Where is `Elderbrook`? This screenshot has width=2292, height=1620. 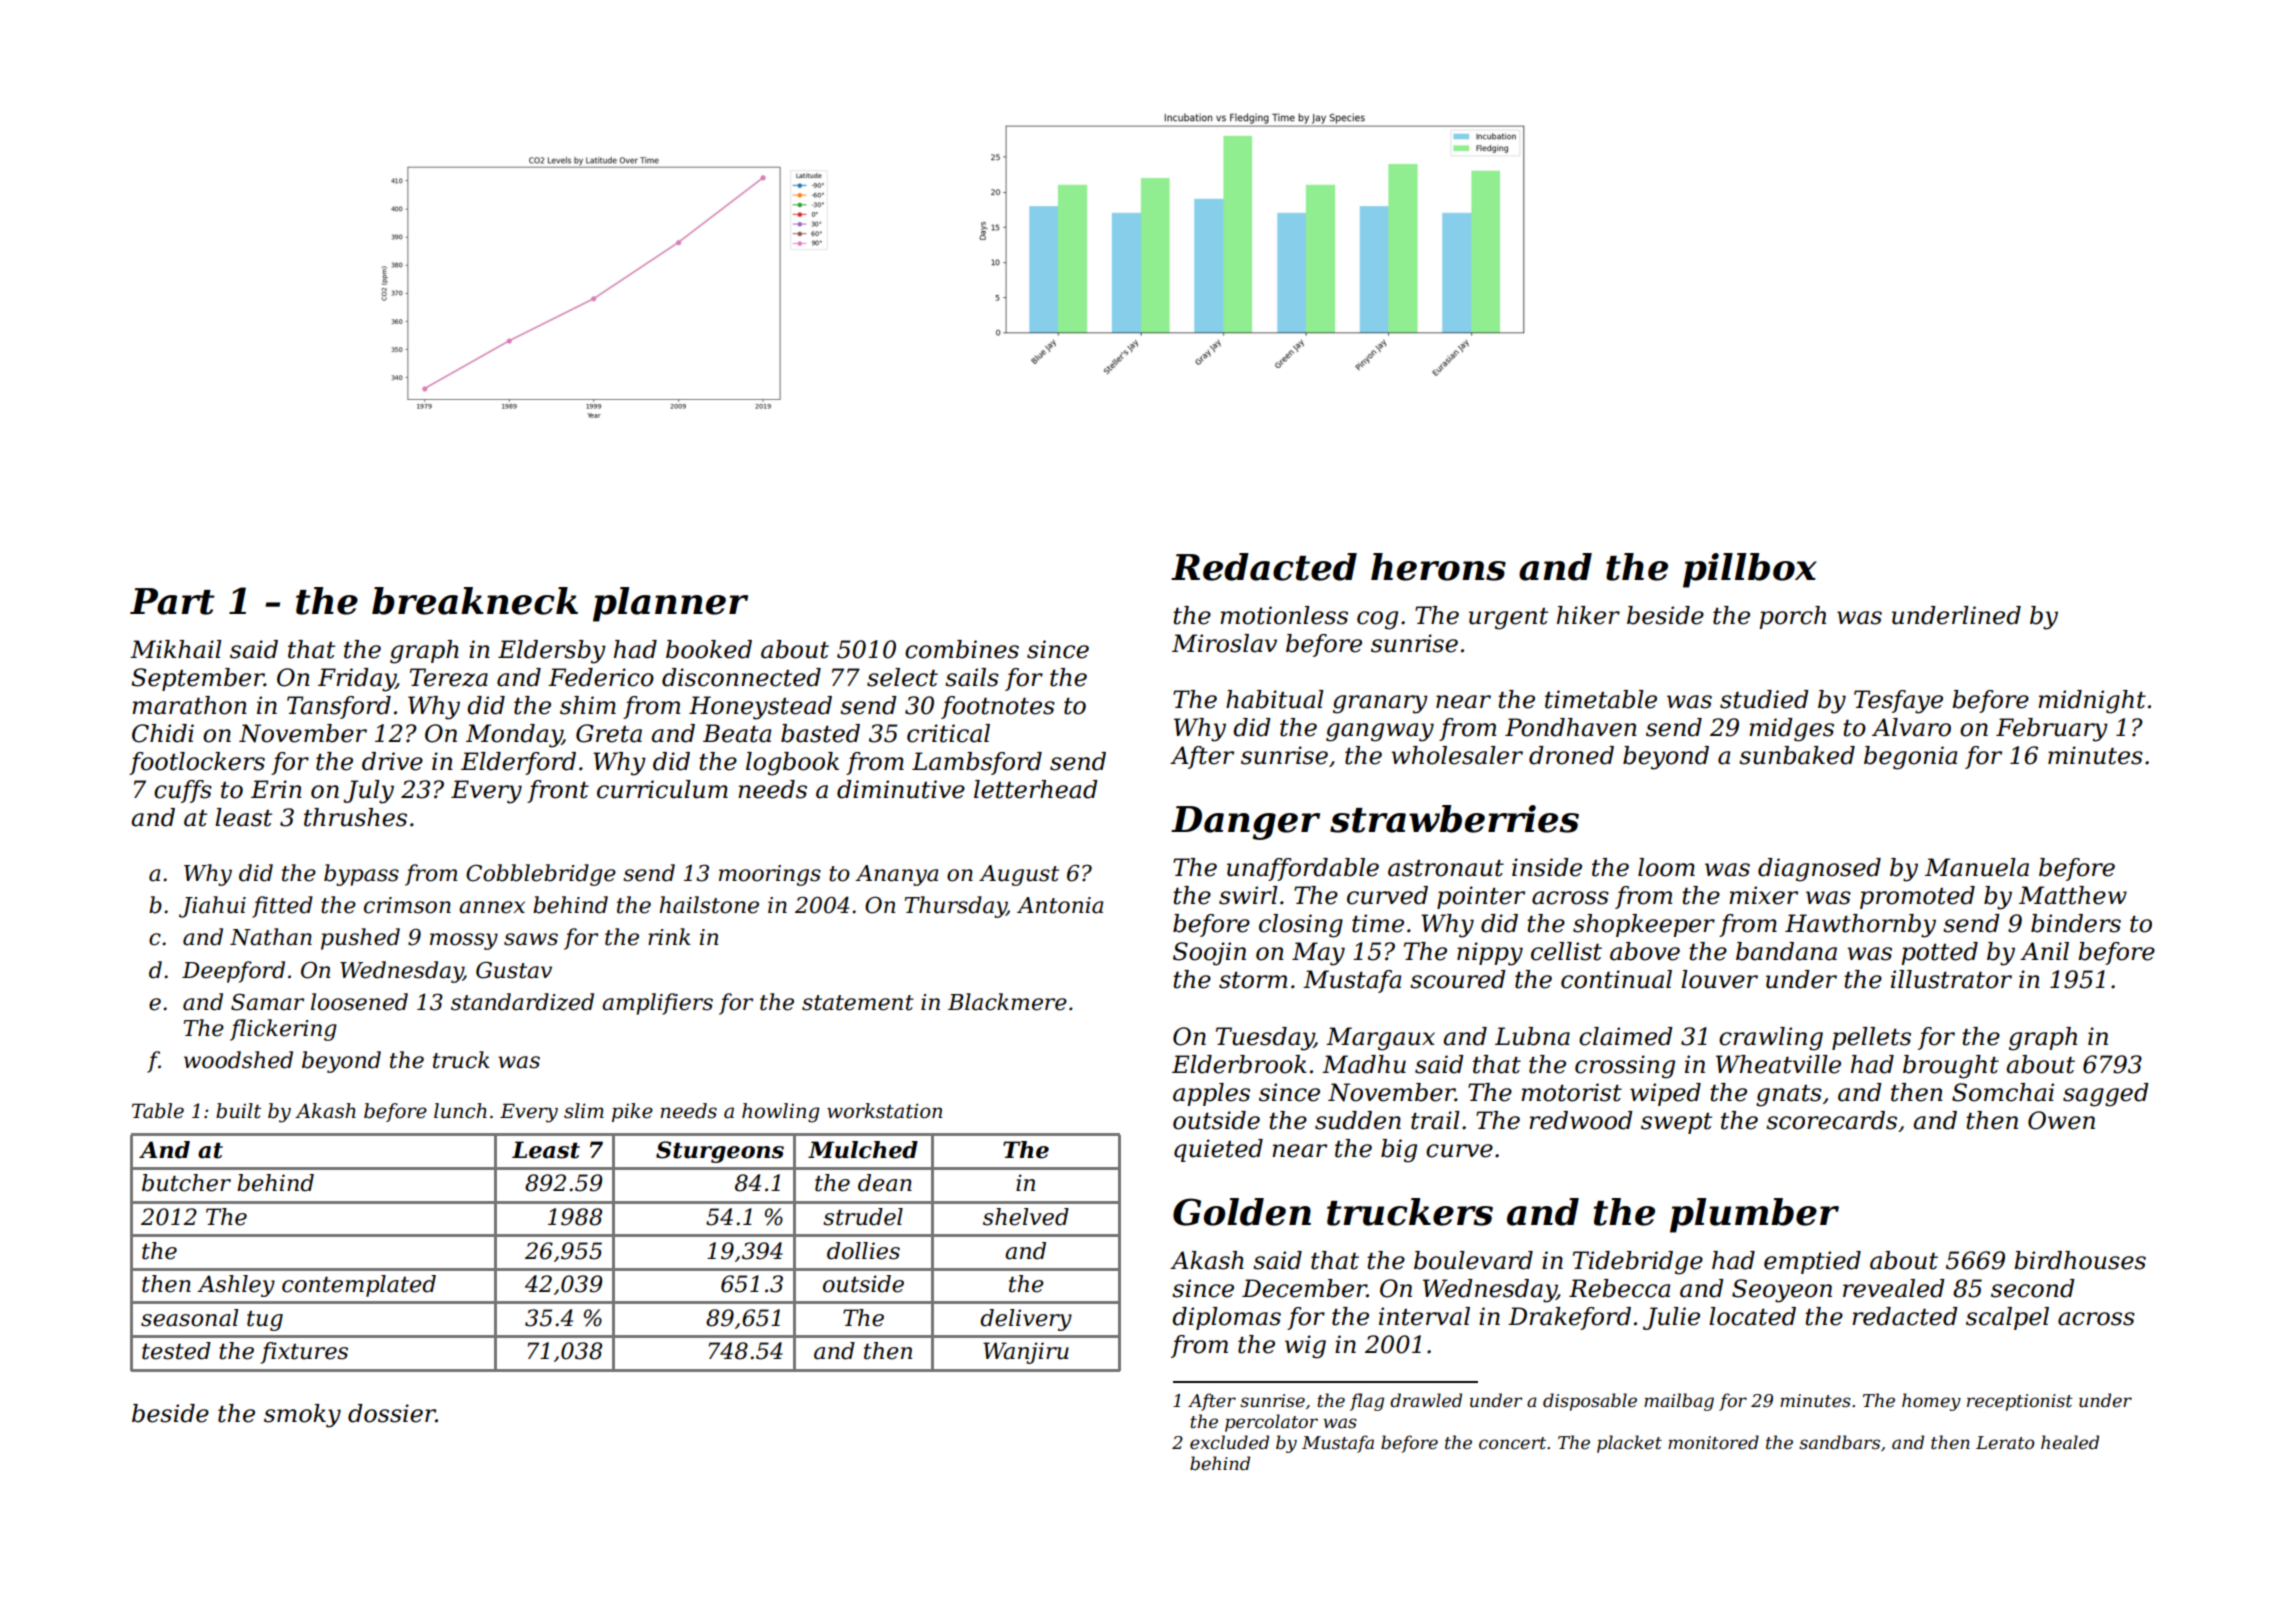
Elderbrook is located at coordinates (1239, 1064).
